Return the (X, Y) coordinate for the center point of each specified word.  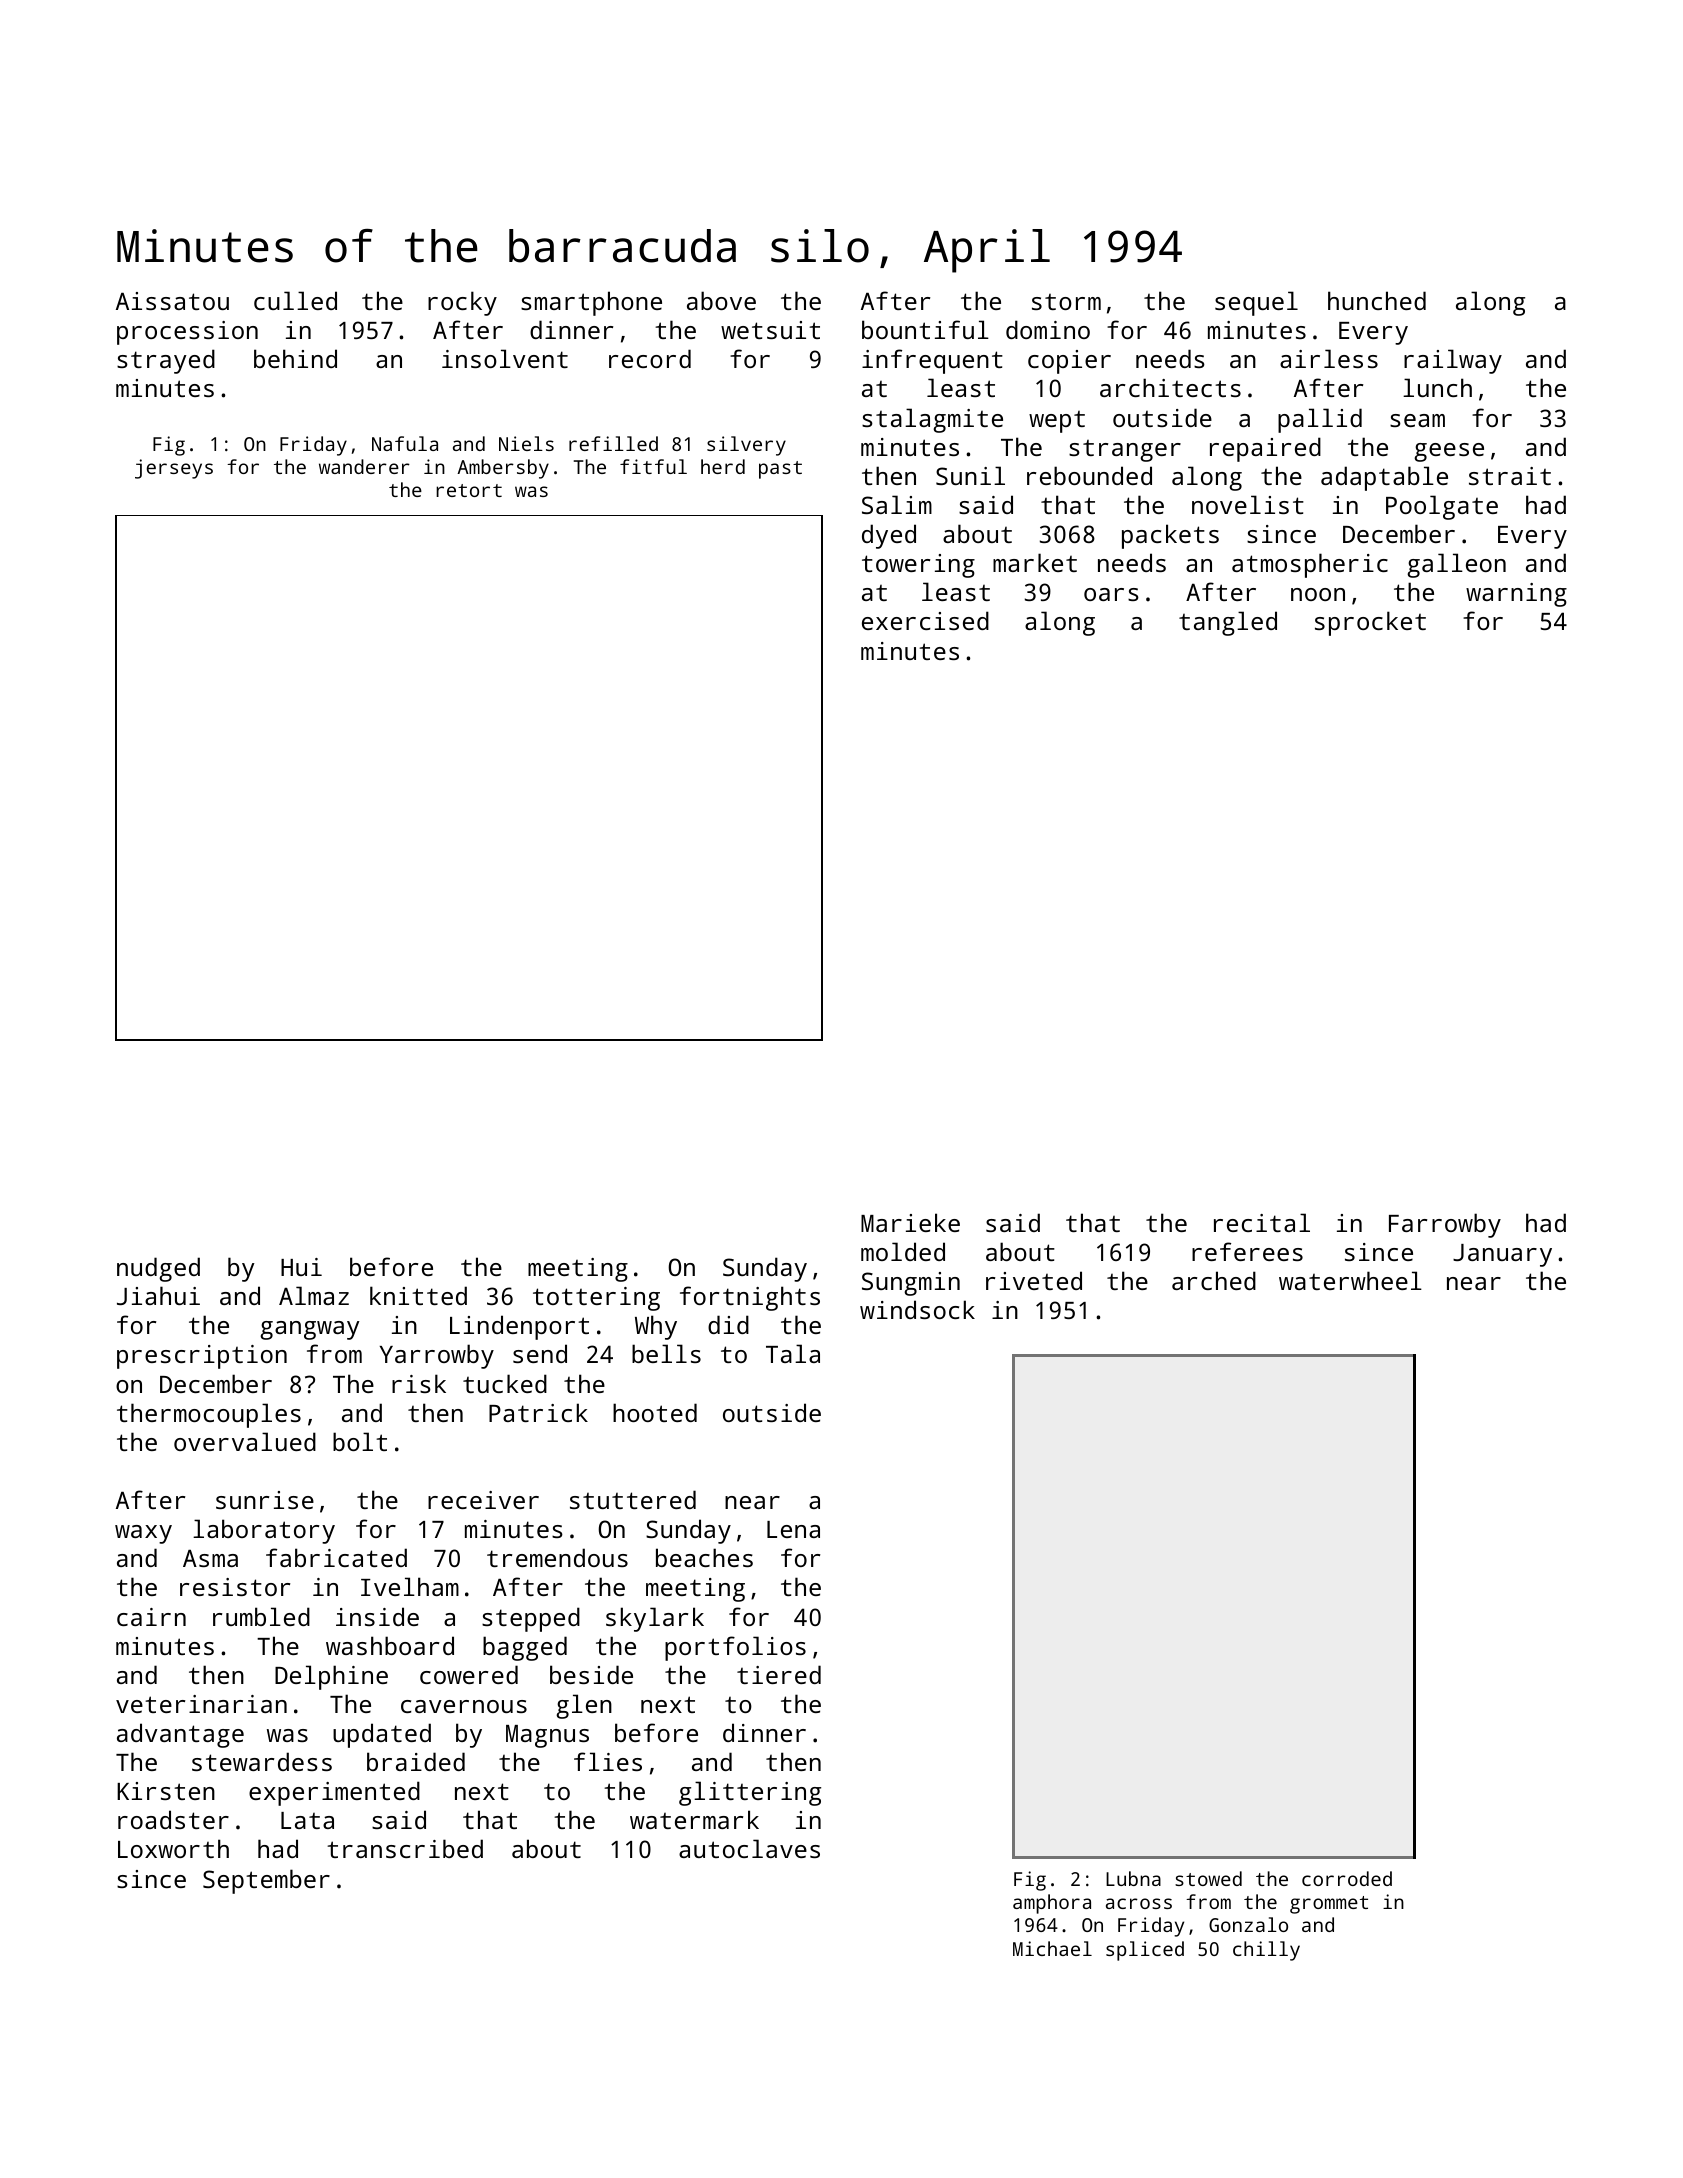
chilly (1266, 1951)
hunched (1377, 300)
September (266, 1881)
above (721, 300)
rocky (462, 303)
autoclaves (749, 1848)
